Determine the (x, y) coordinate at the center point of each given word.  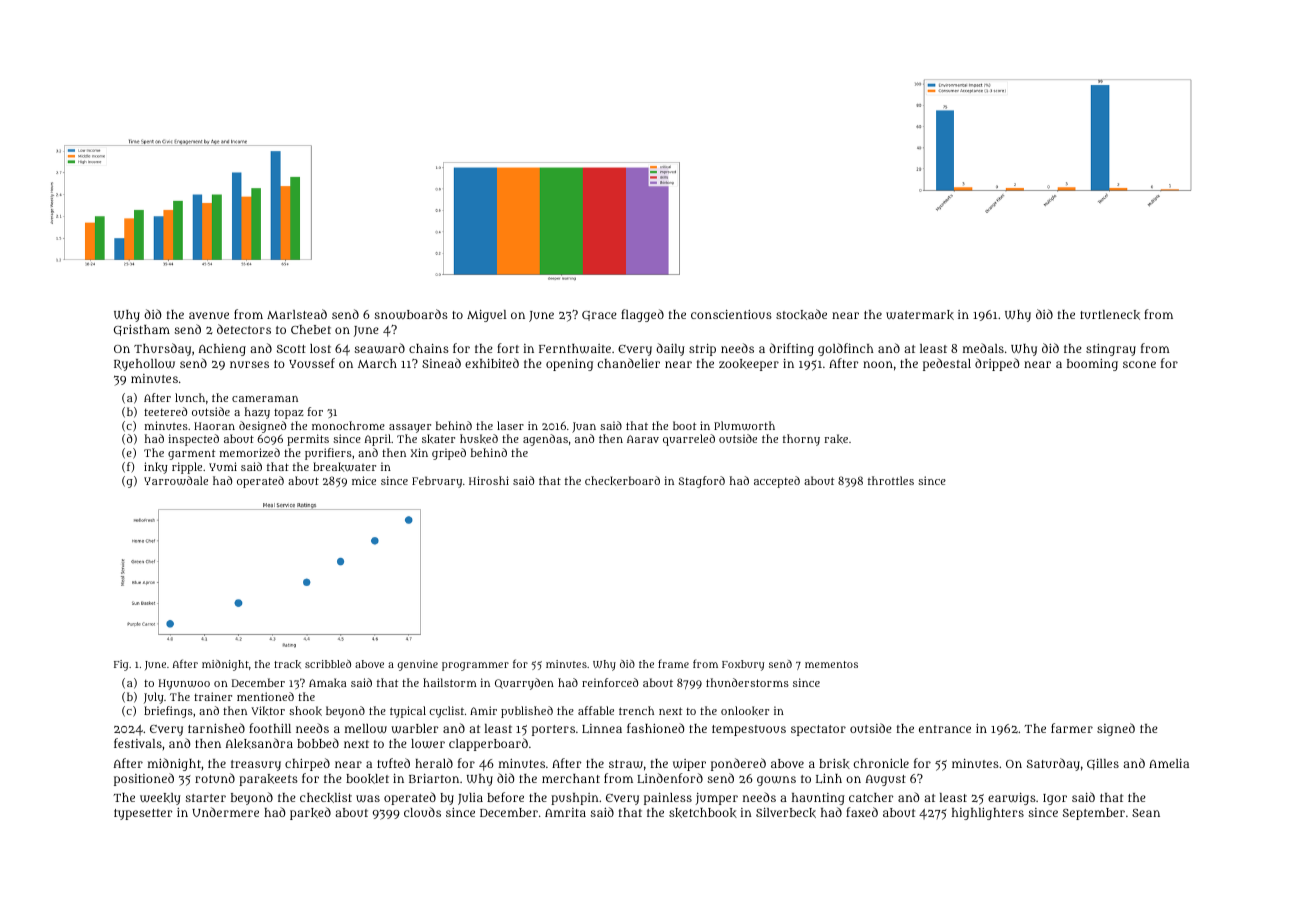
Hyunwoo (184, 684)
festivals (138, 743)
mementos (831, 664)
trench (636, 710)
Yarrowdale (176, 480)
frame (673, 663)
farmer (1072, 728)
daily (670, 349)
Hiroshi (489, 480)
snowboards (411, 314)
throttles (891, 480)
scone (1139, 364)
